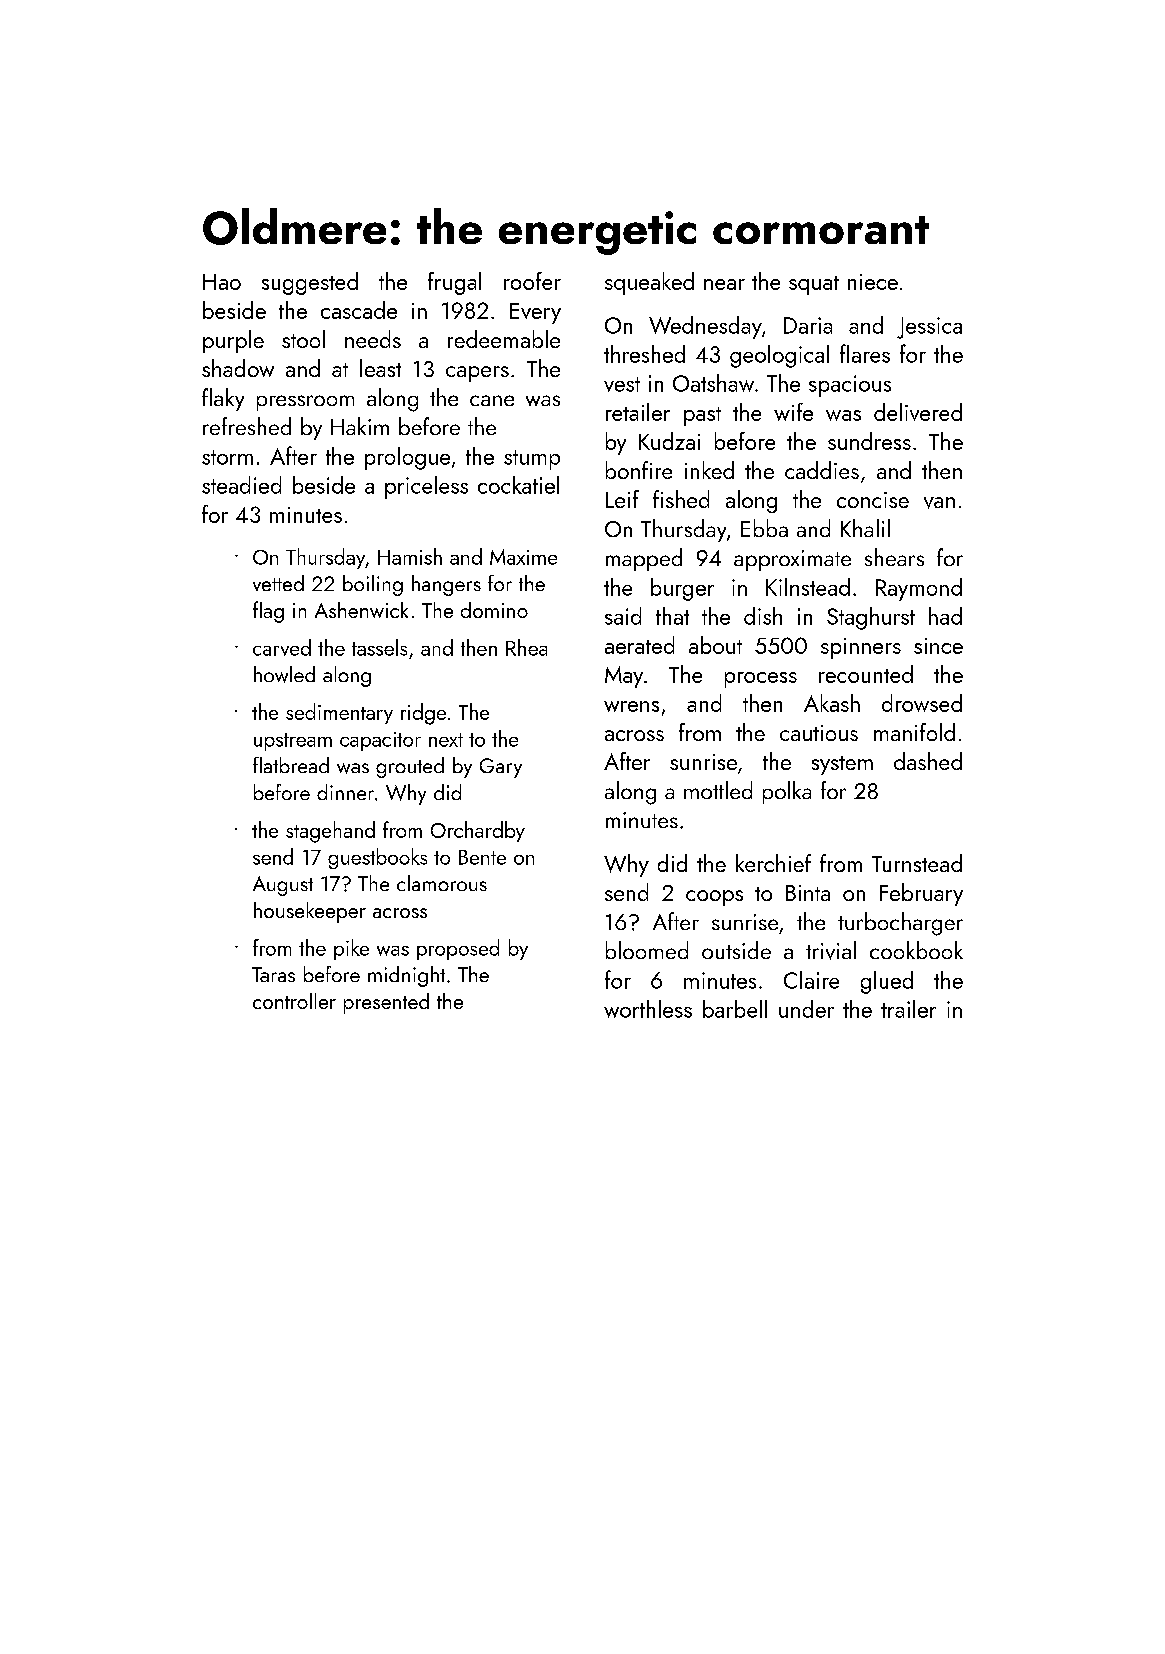  Describe the element at coordinates (446, 585) in the page. I see `hangers` at that location.
